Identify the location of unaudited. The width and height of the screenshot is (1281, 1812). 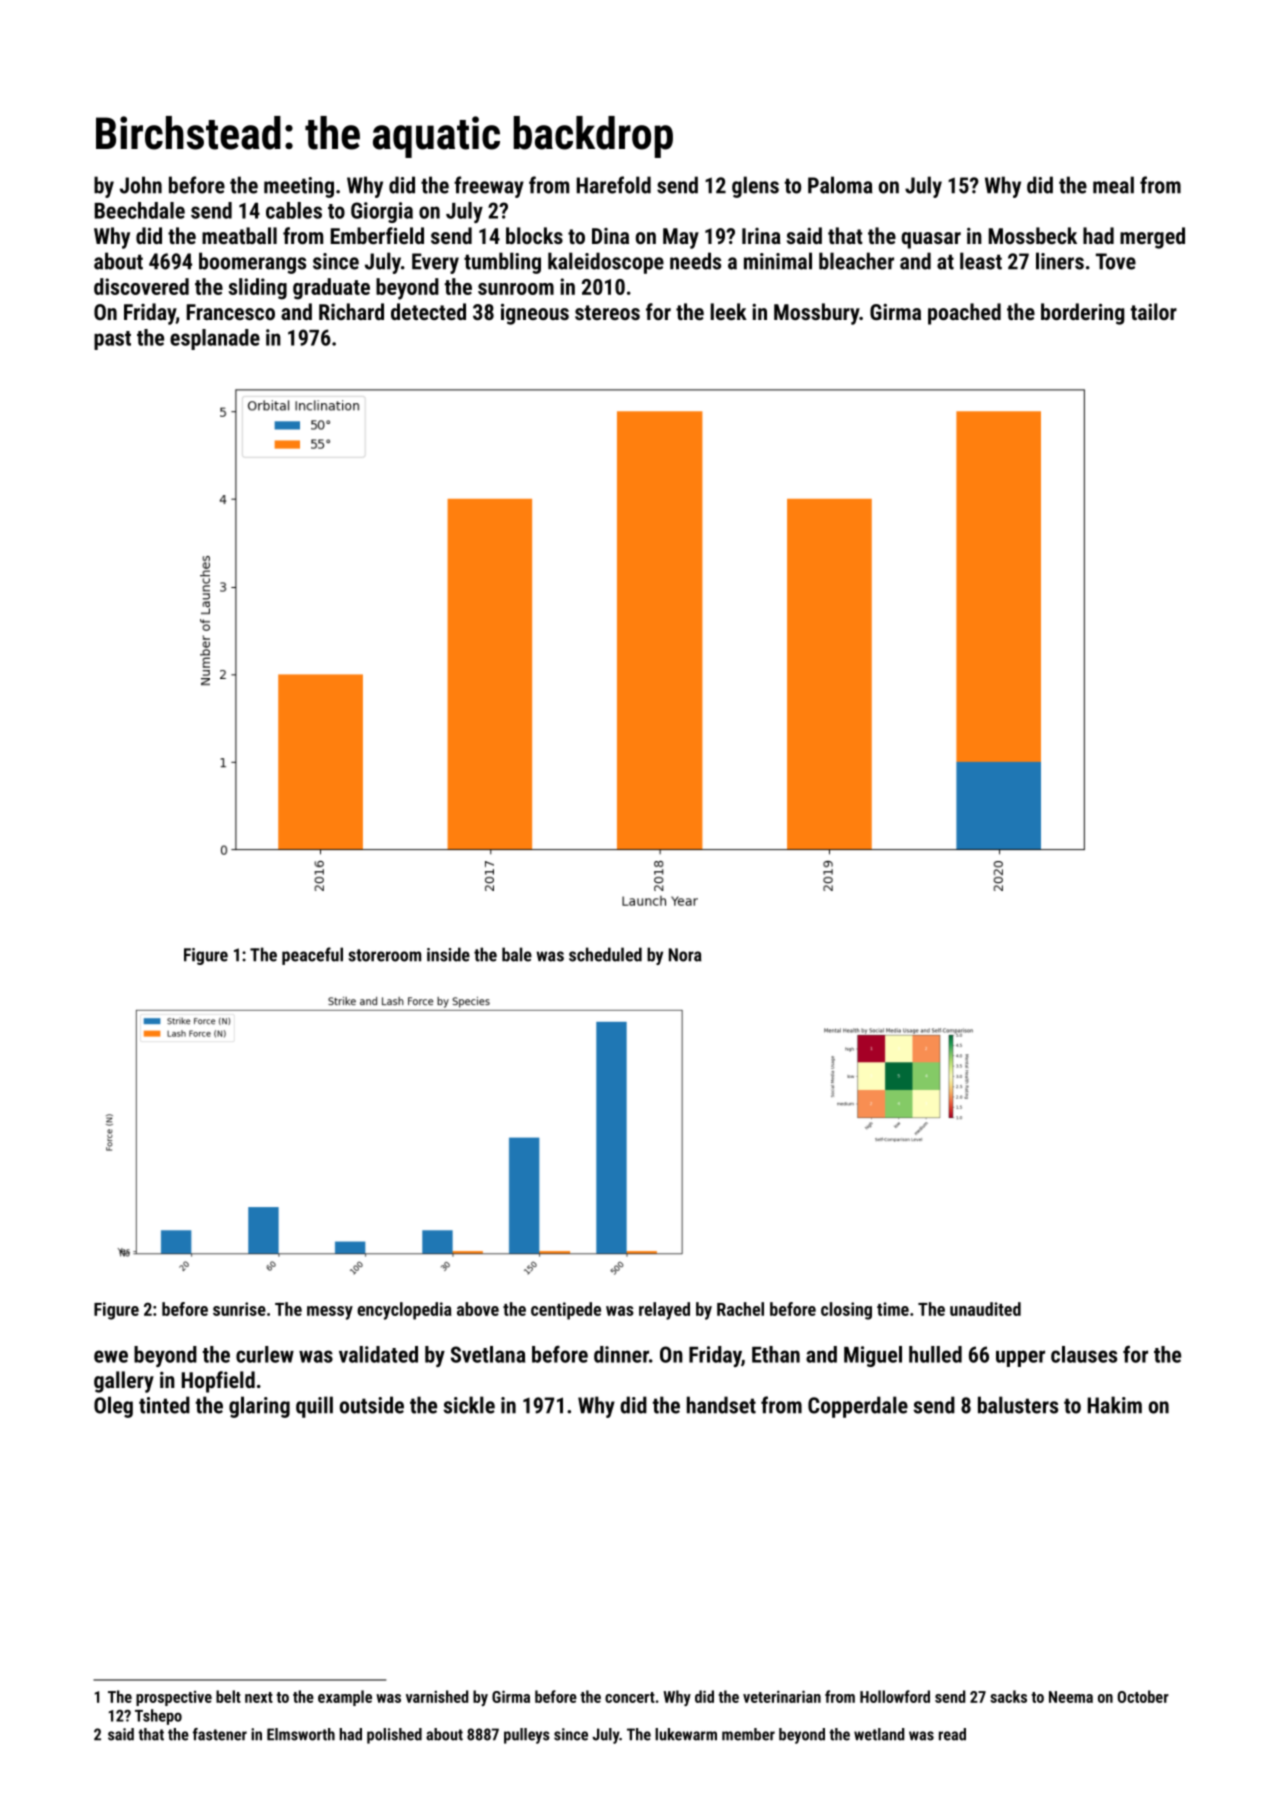
(985, 1309).
